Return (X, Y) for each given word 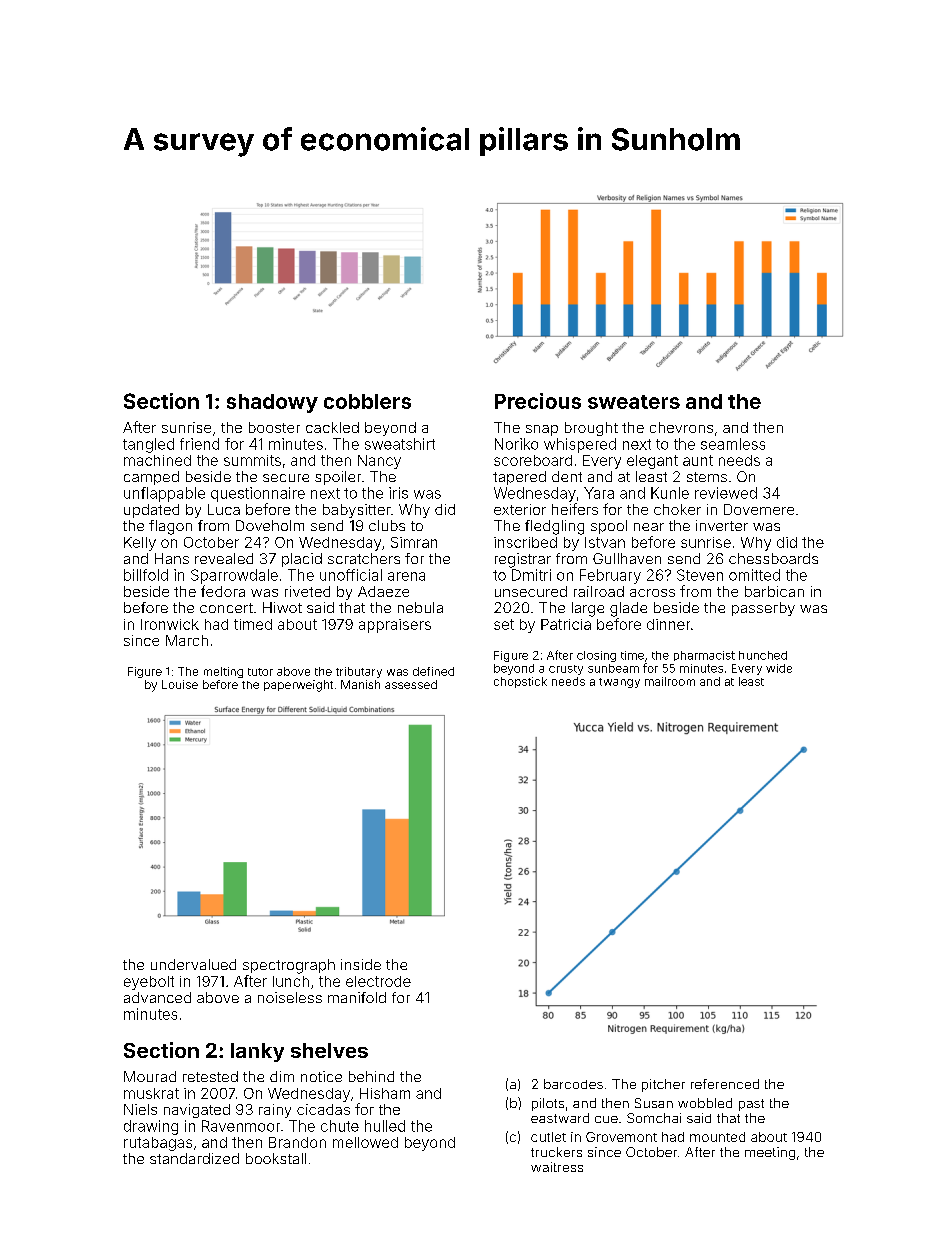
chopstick (520, 682)
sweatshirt (400, 444)
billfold (146, 575)
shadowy (272, 403)
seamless (733, 444)
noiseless (290, 997)
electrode (378, 981)
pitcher (663, 1085)
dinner (668, 624)
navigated (197, 1111)
